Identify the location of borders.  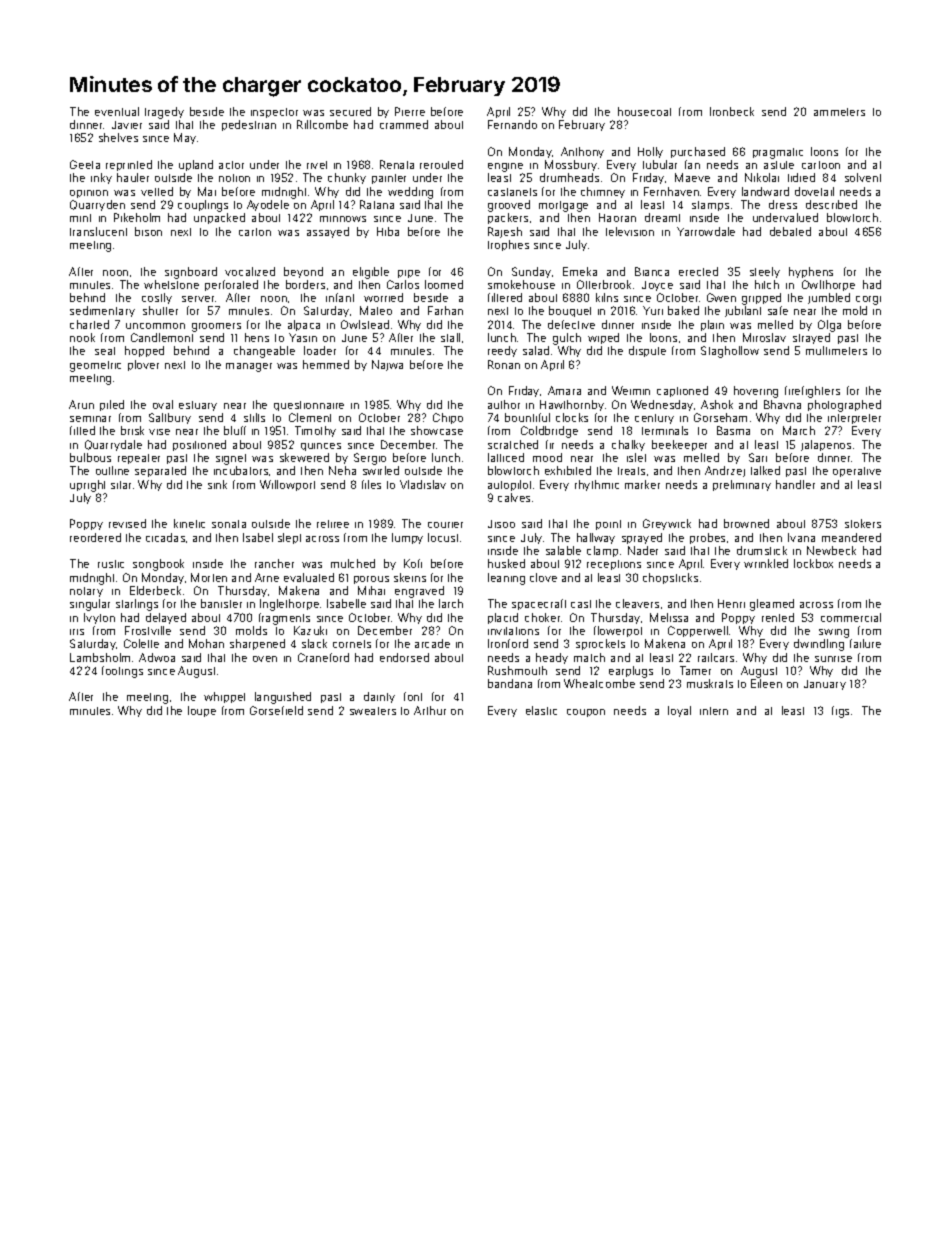
(305, 284).
